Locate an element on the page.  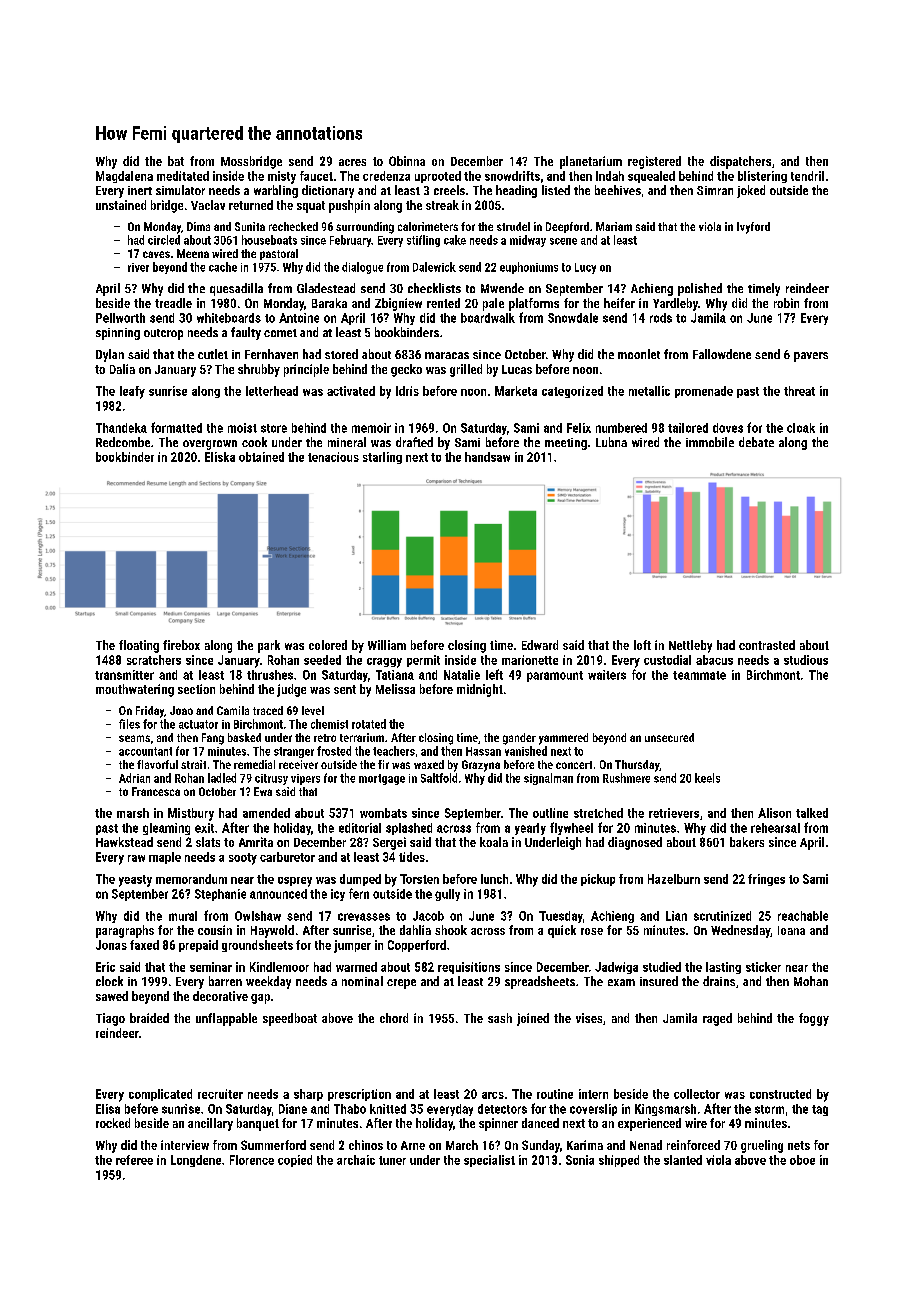
William is located at coordinates (387, 645).
